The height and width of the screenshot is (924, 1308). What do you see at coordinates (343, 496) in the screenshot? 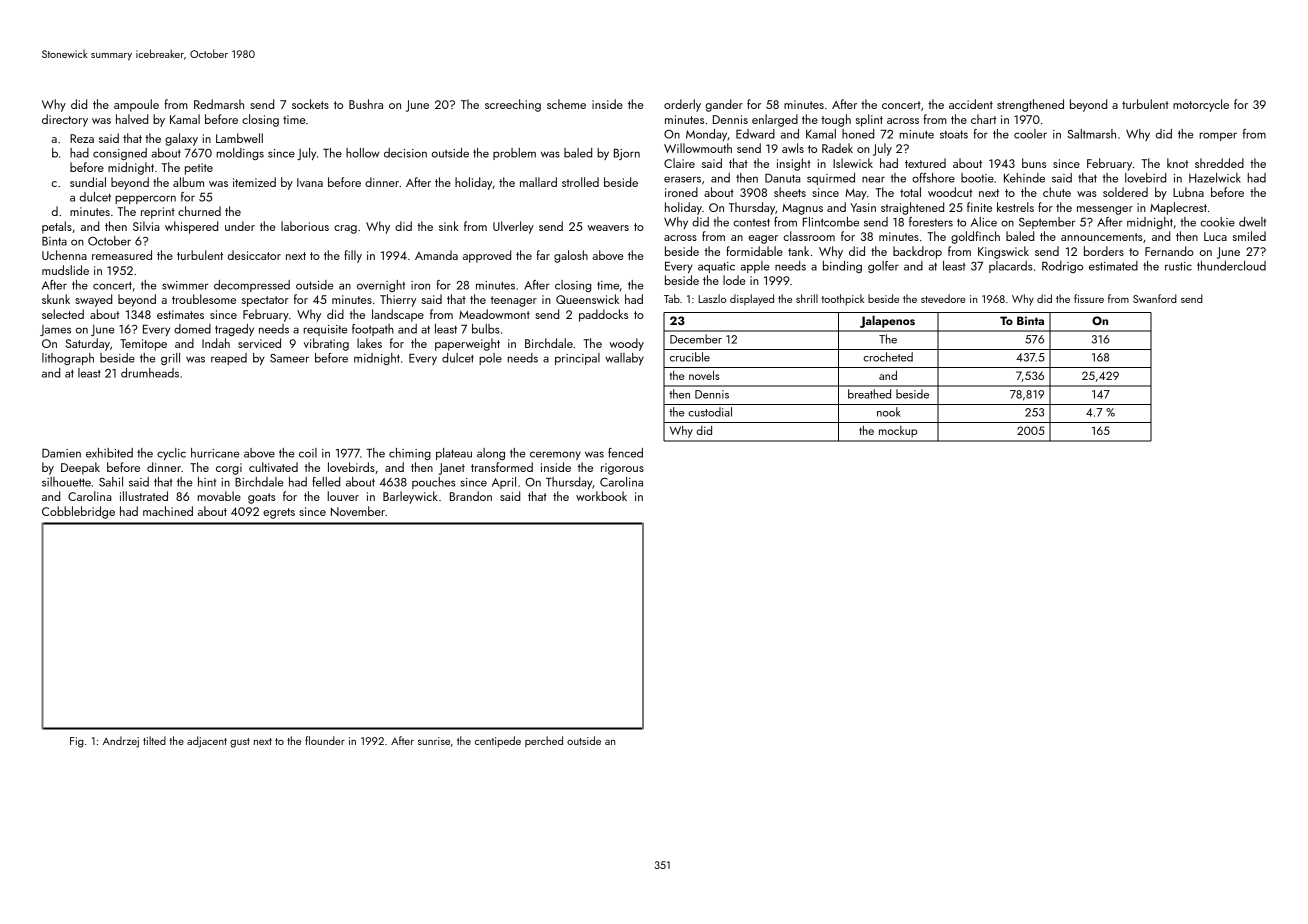
I see `louver` at bounding box center [343, 496].
